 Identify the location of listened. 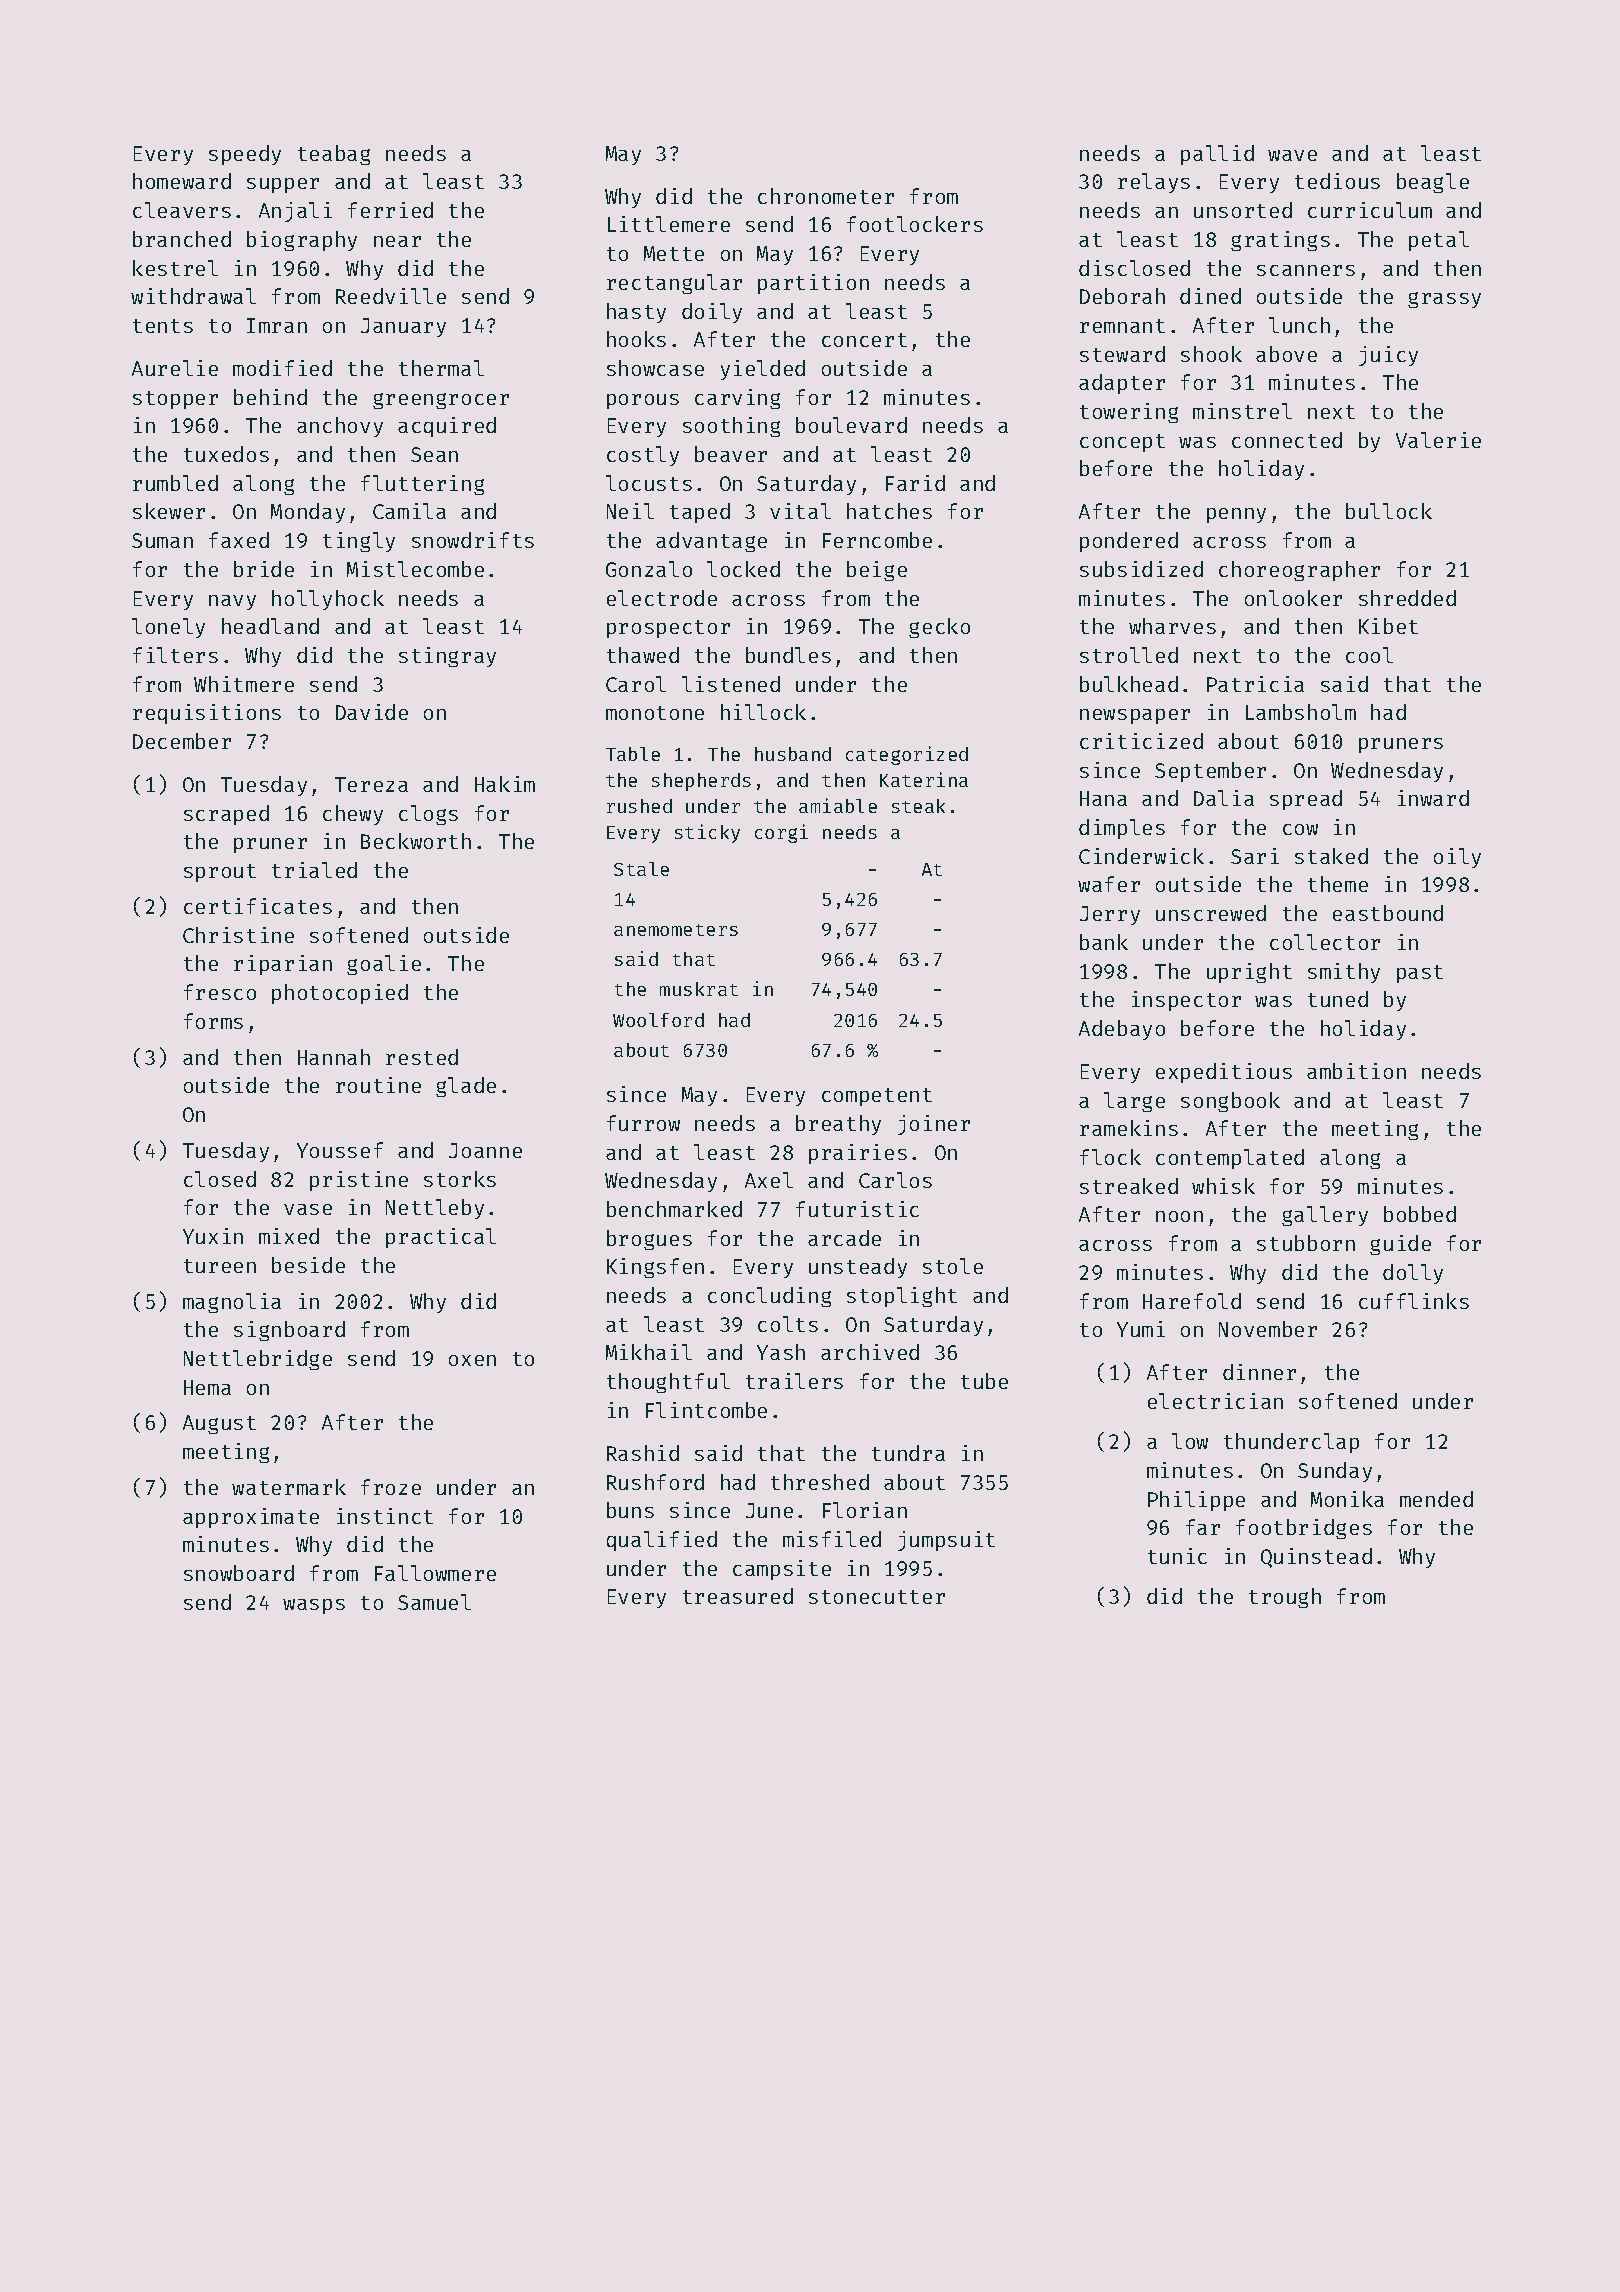
(731, 684).
